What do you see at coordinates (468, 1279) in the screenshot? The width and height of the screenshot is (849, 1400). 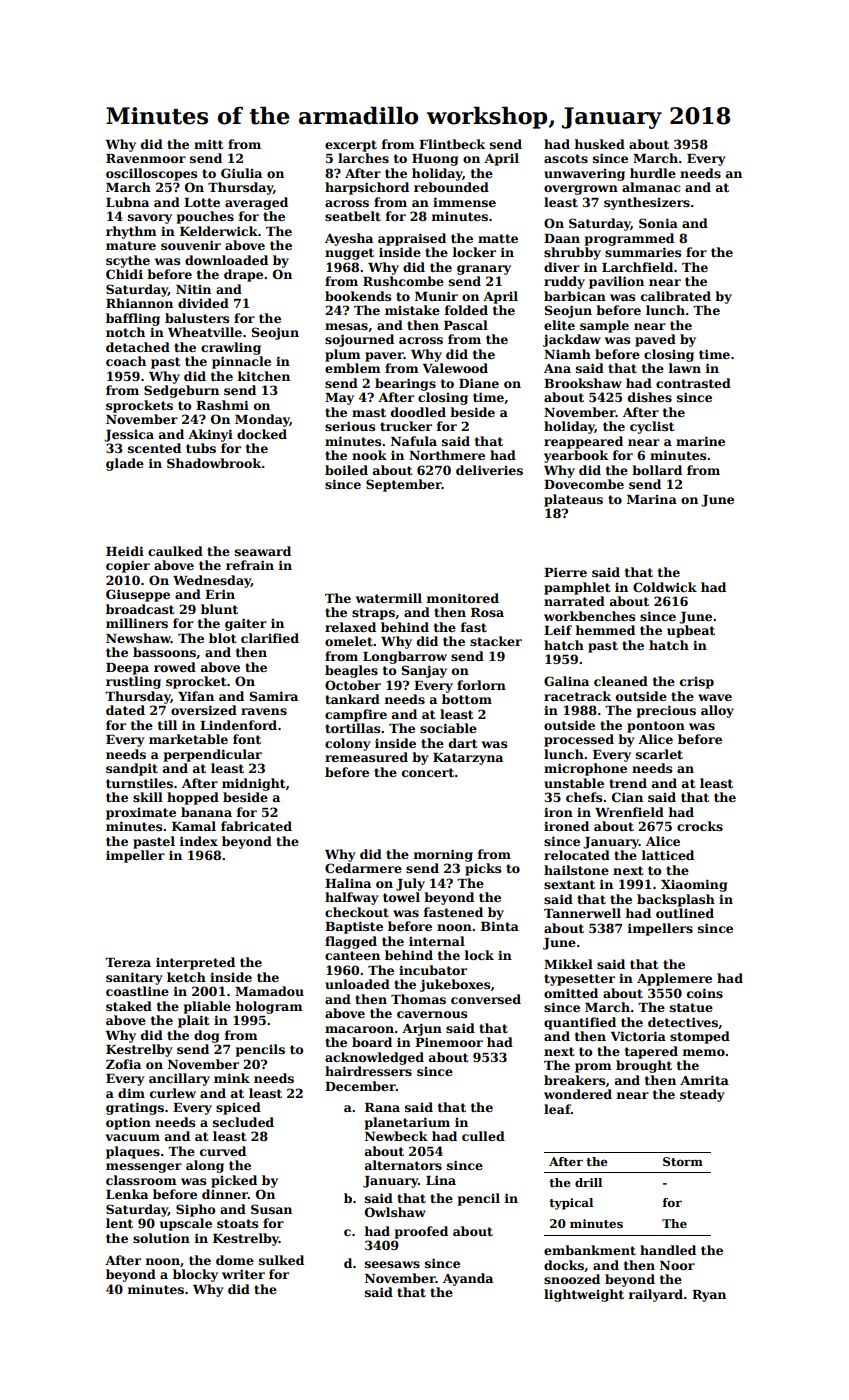 I see `Ayanda` at bounding box center [468, 1279].
